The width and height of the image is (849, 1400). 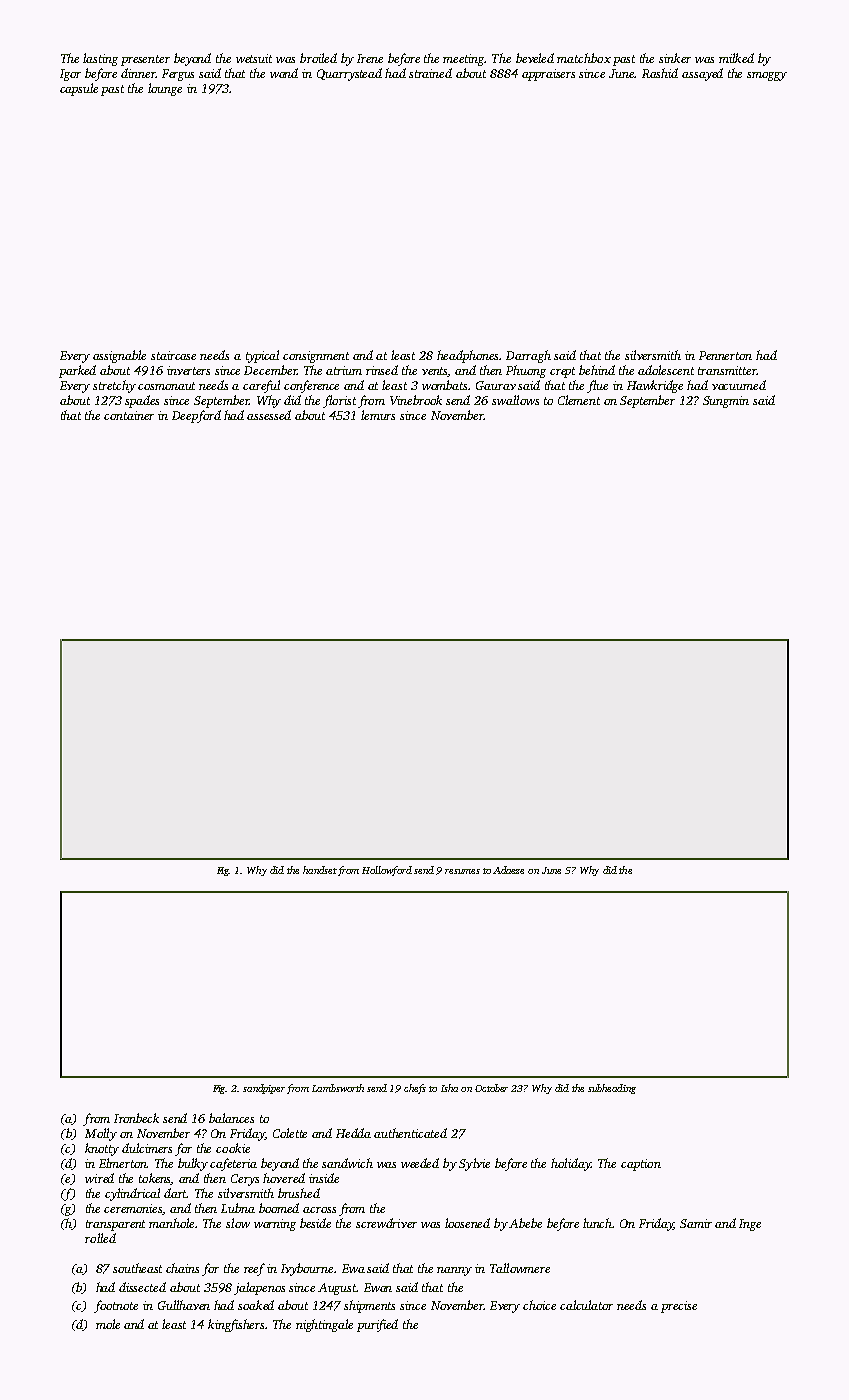 I want to click on Hollowford, so click(x=387, y=871).
